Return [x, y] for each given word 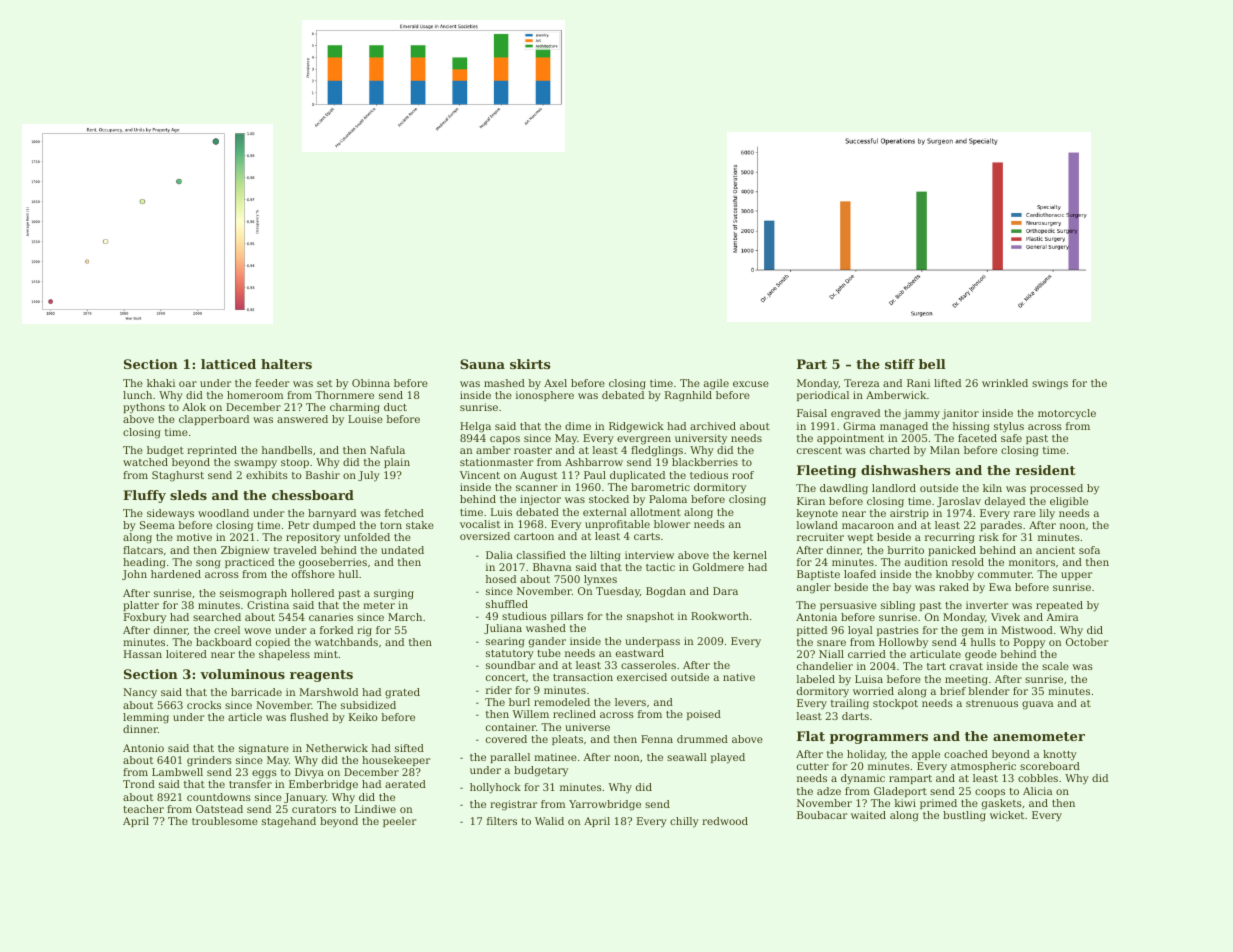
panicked [952, 551]
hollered [312, 593]
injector [540, 500]
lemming [146, 718]
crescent [819, 450]
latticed [228, 364]
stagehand [289, 822]
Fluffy [144, 496]
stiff [900, 364]
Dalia [499, 555]
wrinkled [1005, 383]
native [739, 677]
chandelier [825, 666]
